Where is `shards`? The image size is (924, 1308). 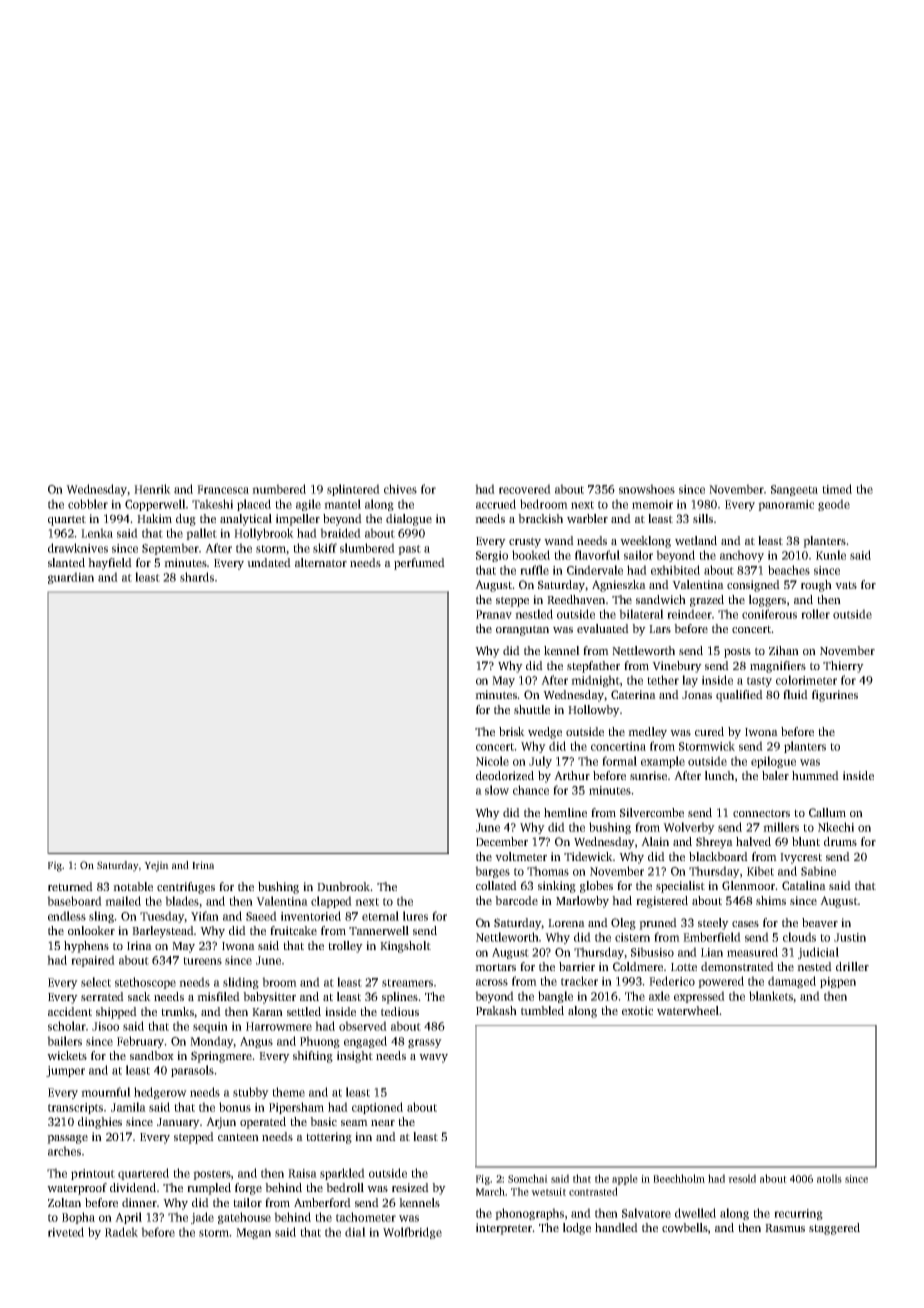 shards is located at coordinates (197, 577).
